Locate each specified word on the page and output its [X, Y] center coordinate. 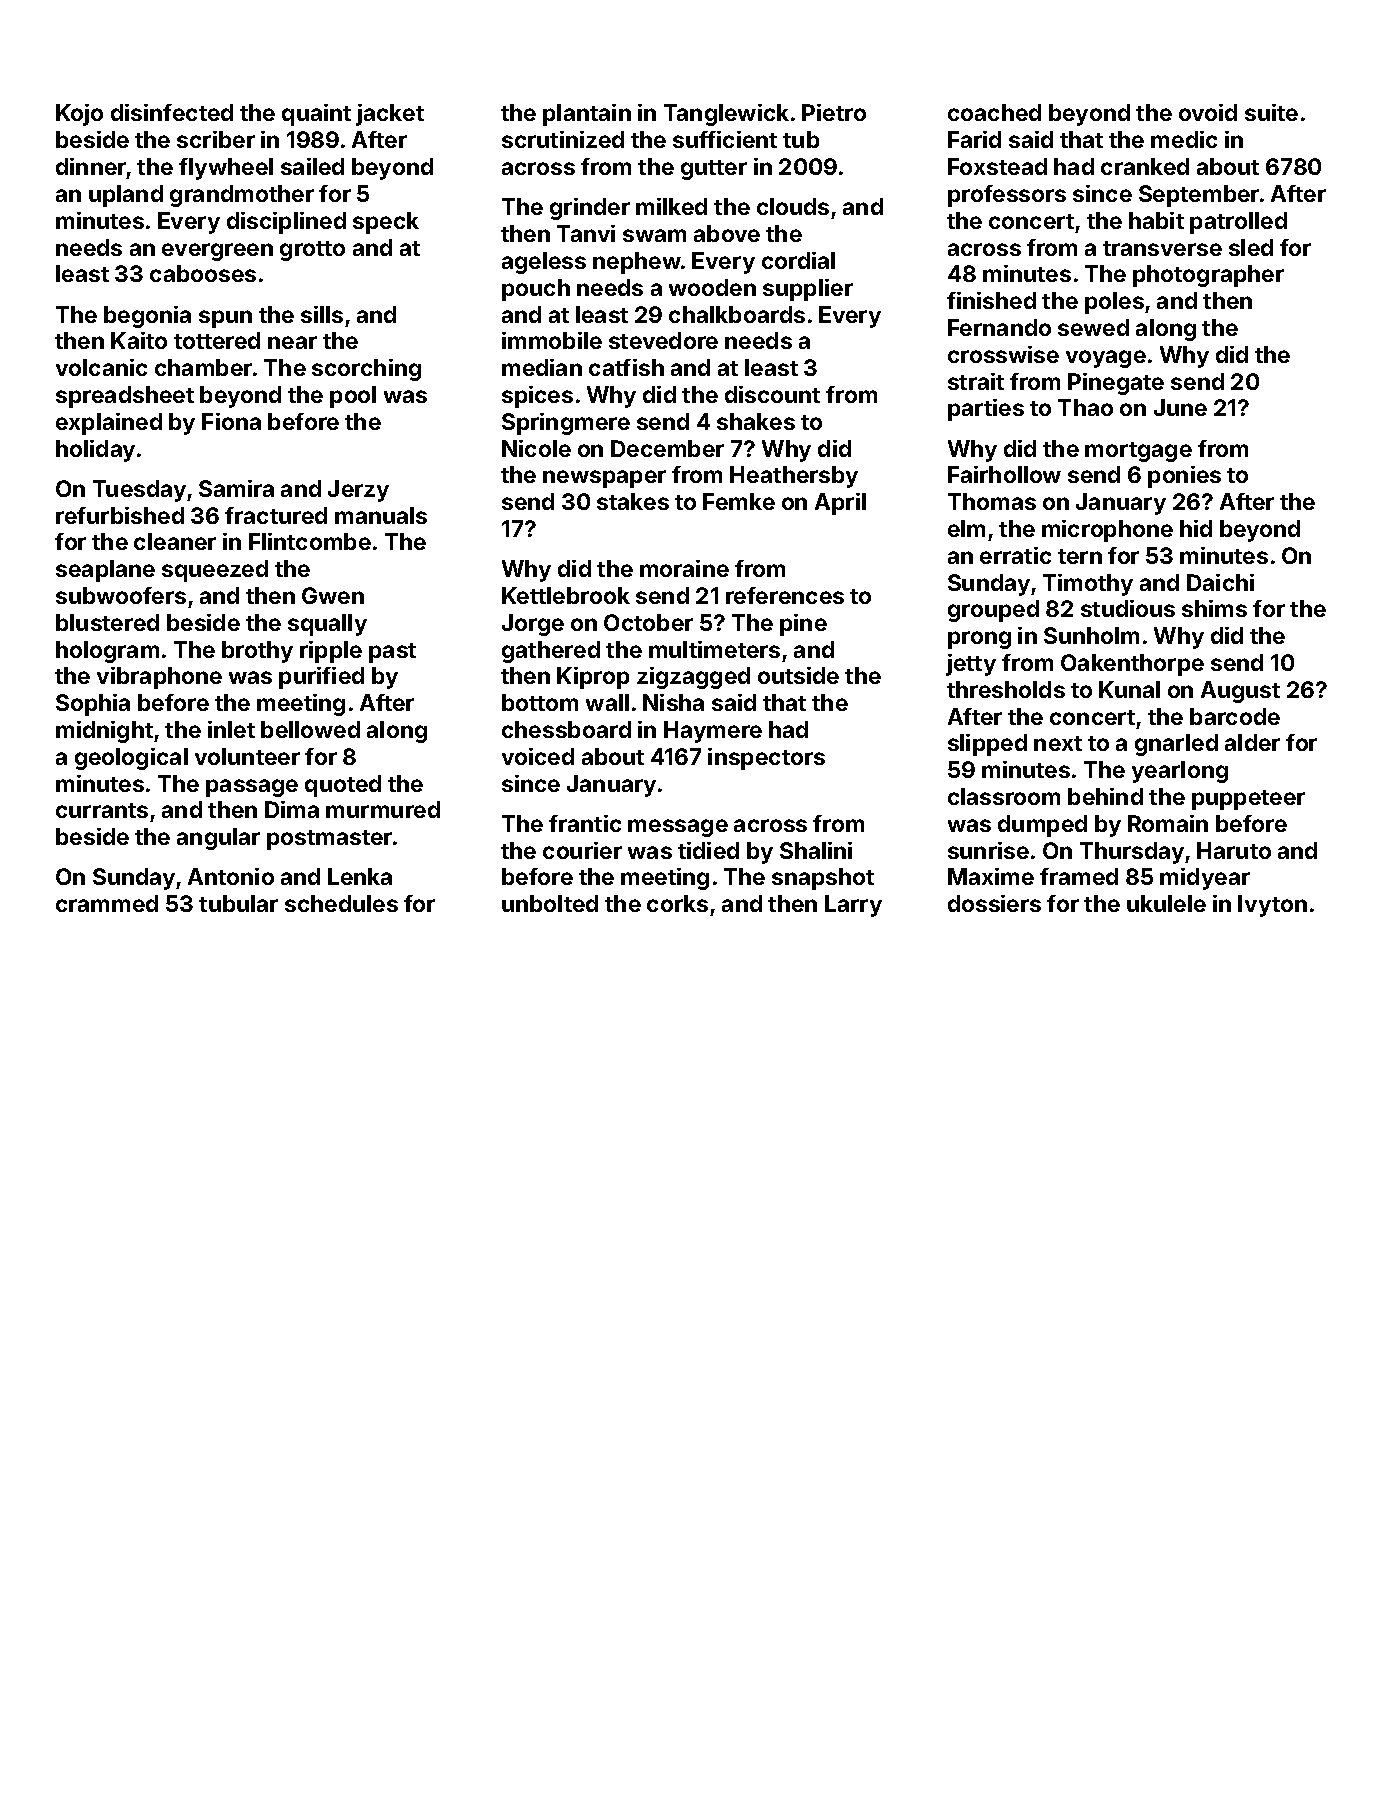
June [1180, 407]
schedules [341, 903]
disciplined [286, 223]
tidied [708, 850]
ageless [544, 263]
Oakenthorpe [1132, 665]
